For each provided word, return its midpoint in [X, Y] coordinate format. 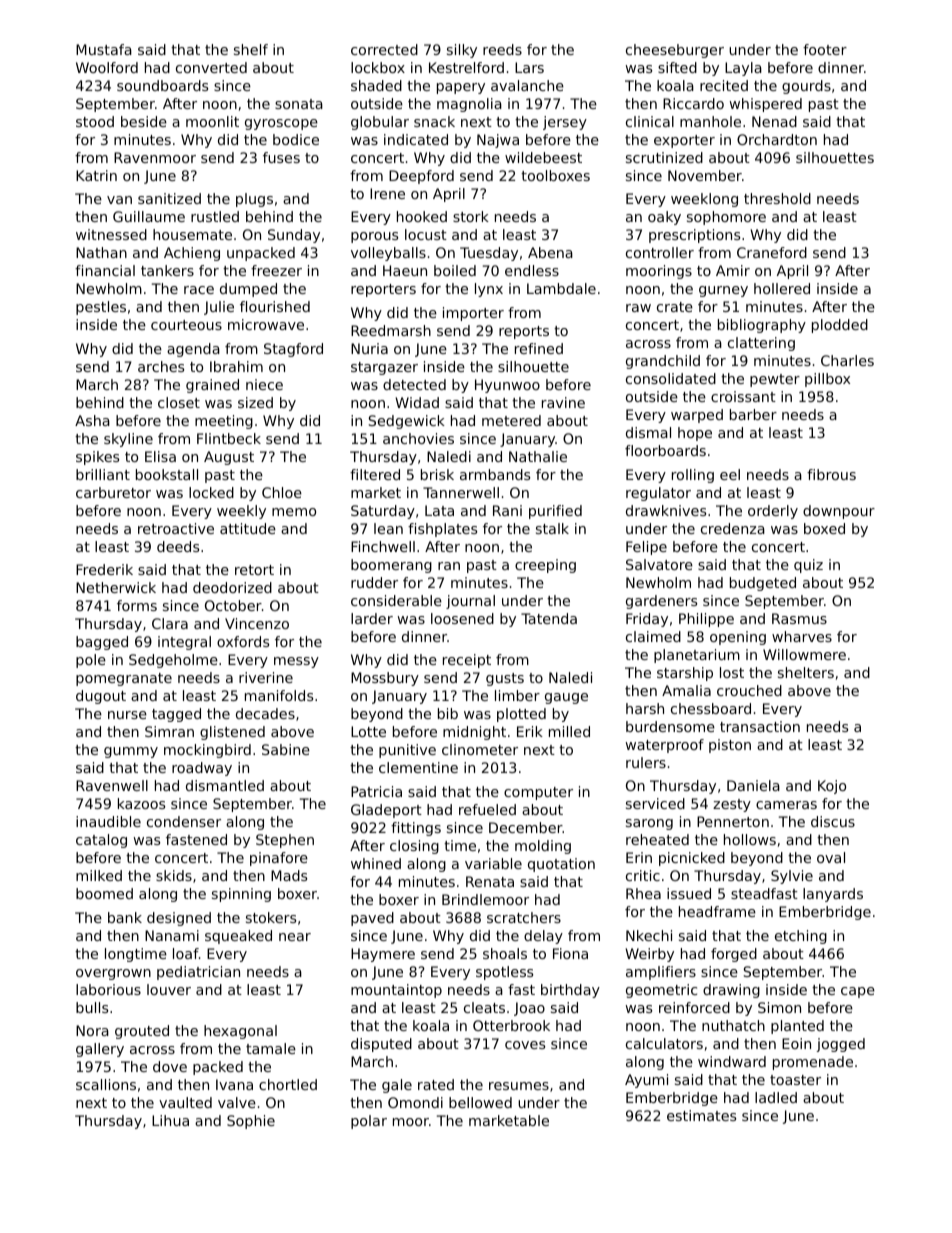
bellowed [480, 1102]
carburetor [113, 492]
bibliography [762, 326]
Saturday [383, 512]
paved [372, 919]
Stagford [293, 350]
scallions [106, 1084]
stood [95, 121]
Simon [779, 1007]
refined [539, 348]
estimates [701, 1115]
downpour [839, 512]
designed [179, 919]
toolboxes [555, 175]
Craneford [772, 252]
